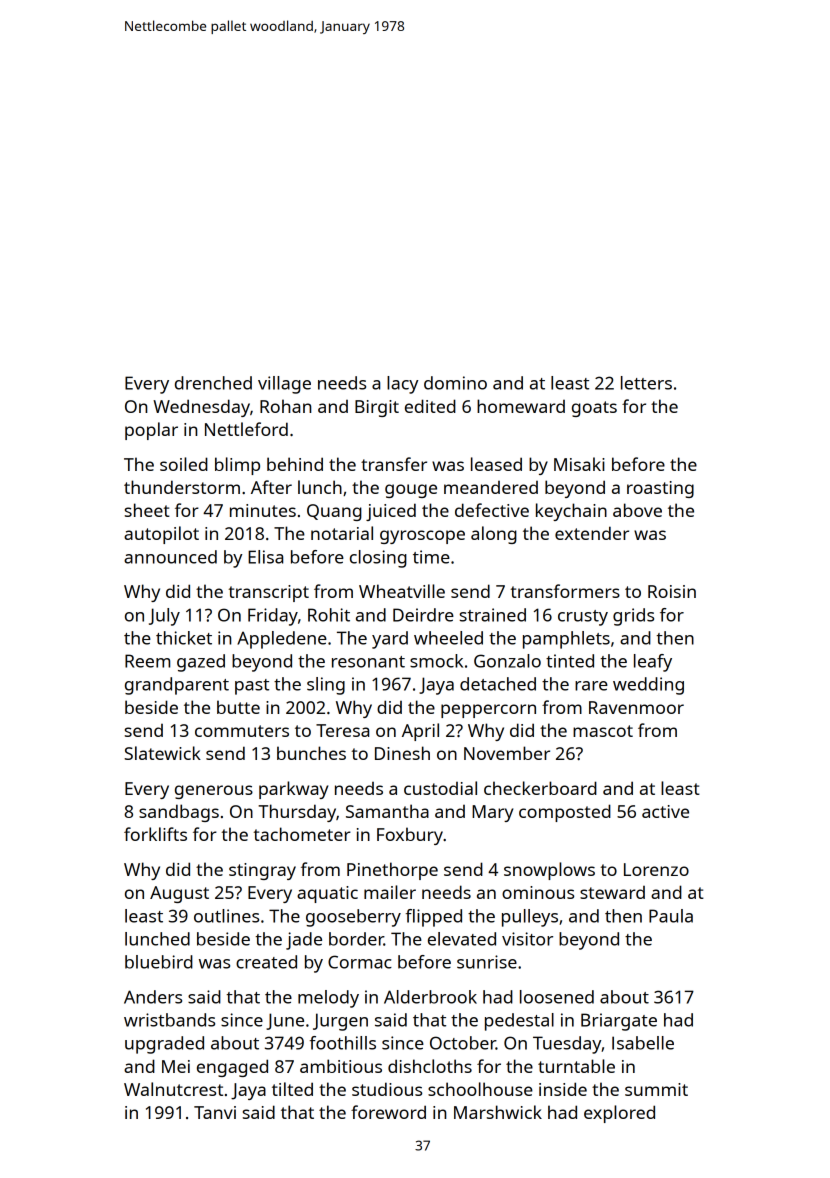 The image size is (830, 1178). I want to click on Marshwick, so click(498, 1112).
